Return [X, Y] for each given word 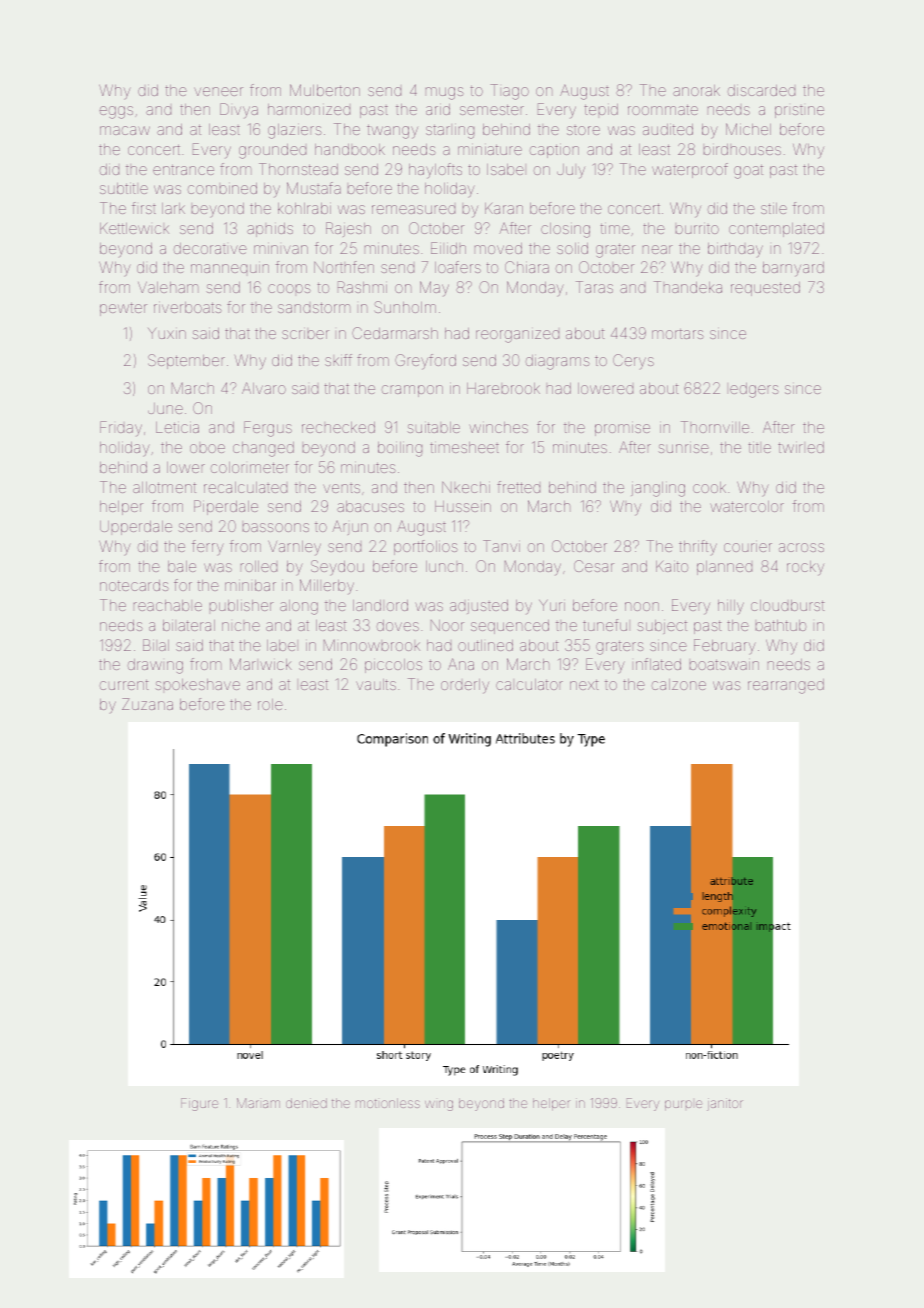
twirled [801, 447]
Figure [199, 1104]
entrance [183, 169]
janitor [725, 1104]
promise [622, 430]
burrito [697, 229]
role [270, 704]
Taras [594, 287]
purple [683, 1105]
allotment [164, 487]
